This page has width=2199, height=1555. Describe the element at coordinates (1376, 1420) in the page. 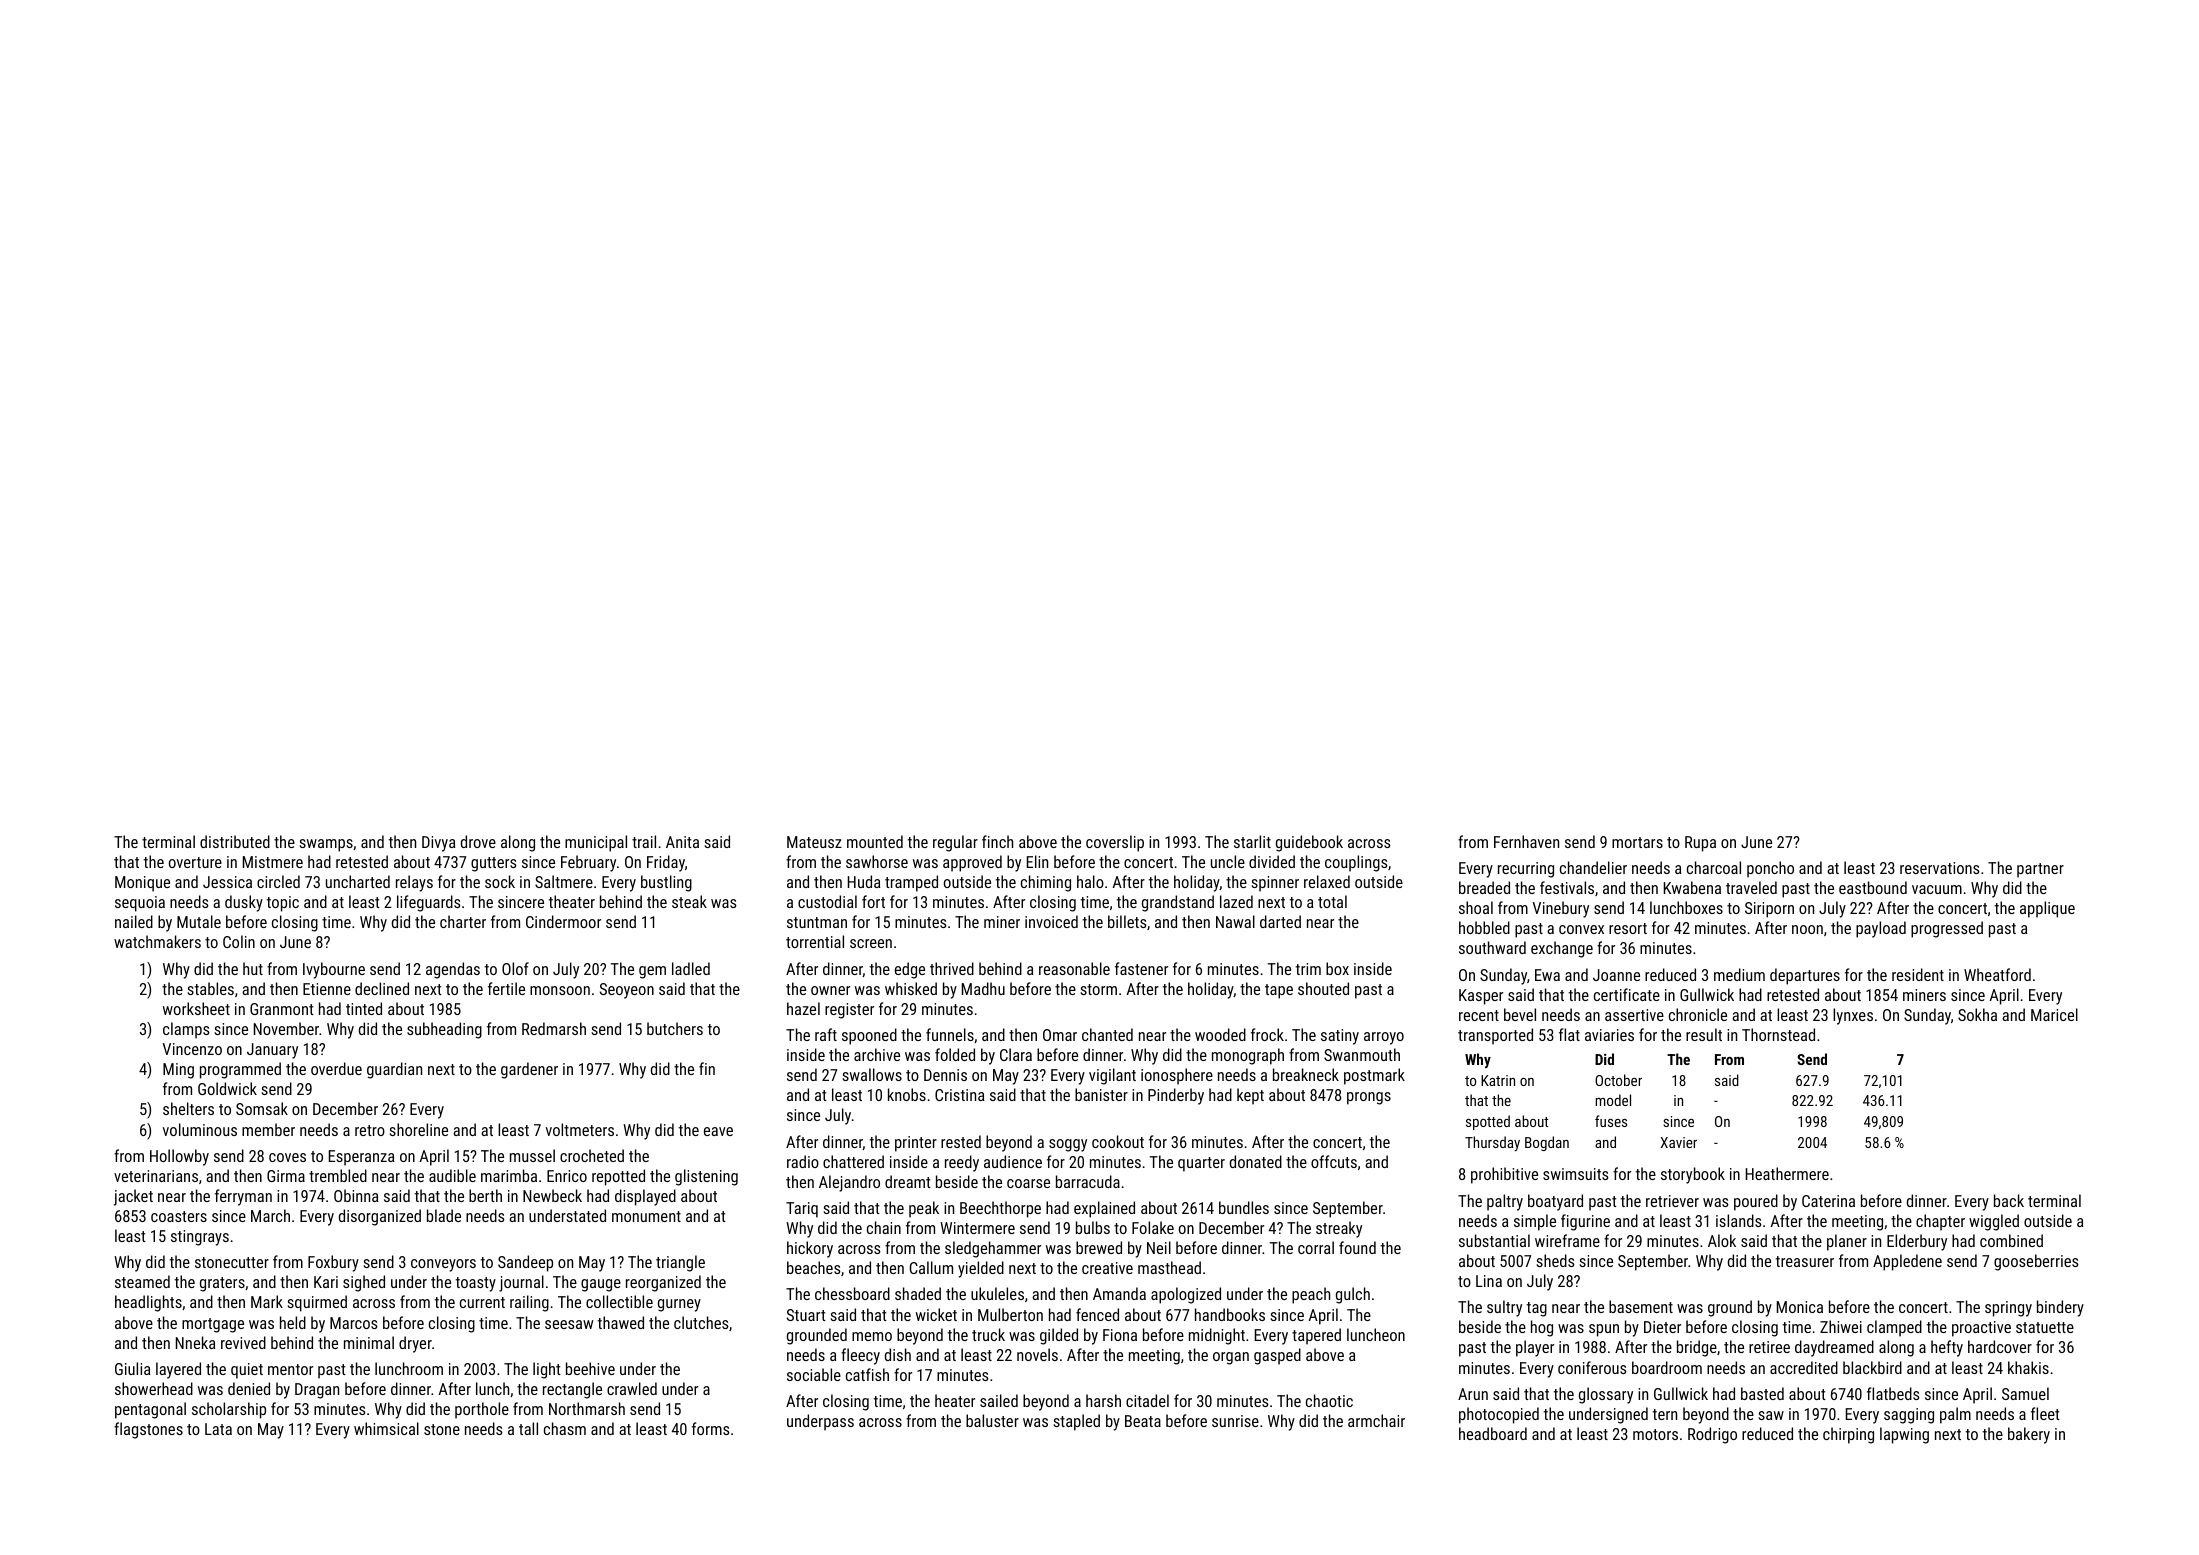

I see `armchair` at that location.
